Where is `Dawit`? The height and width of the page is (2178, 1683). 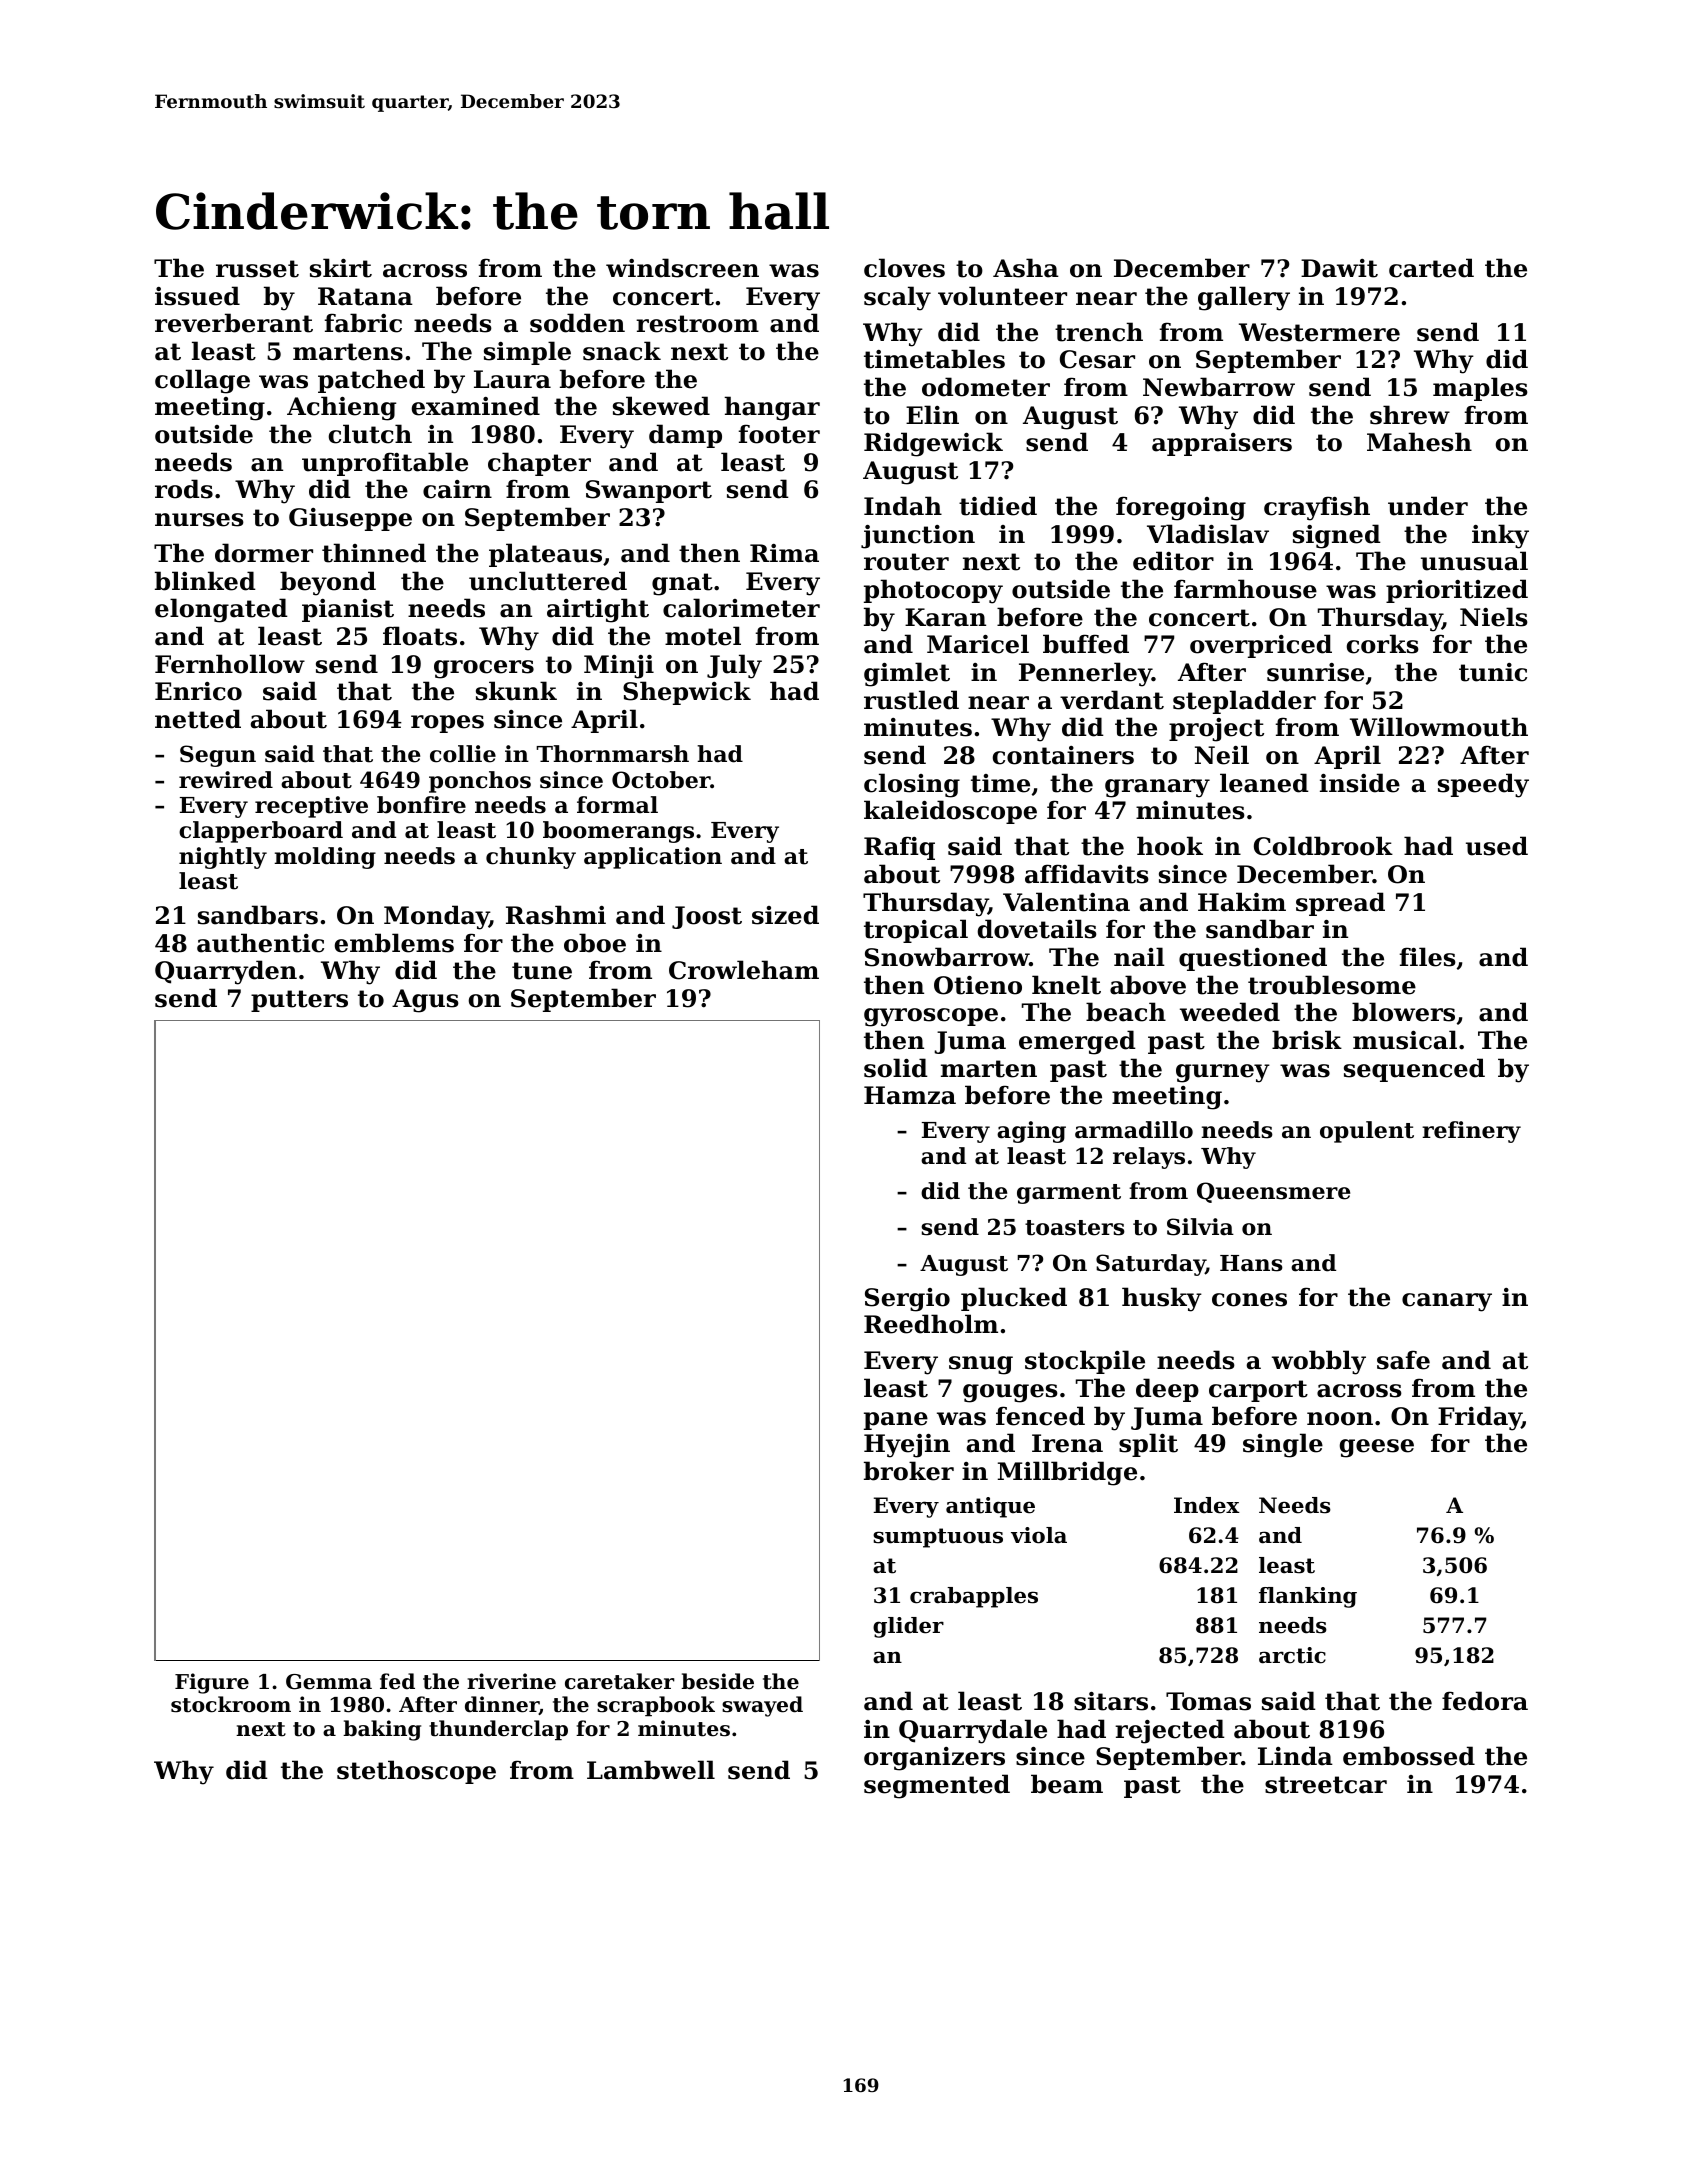
Dawit is located at coordinates (1339, 268).
